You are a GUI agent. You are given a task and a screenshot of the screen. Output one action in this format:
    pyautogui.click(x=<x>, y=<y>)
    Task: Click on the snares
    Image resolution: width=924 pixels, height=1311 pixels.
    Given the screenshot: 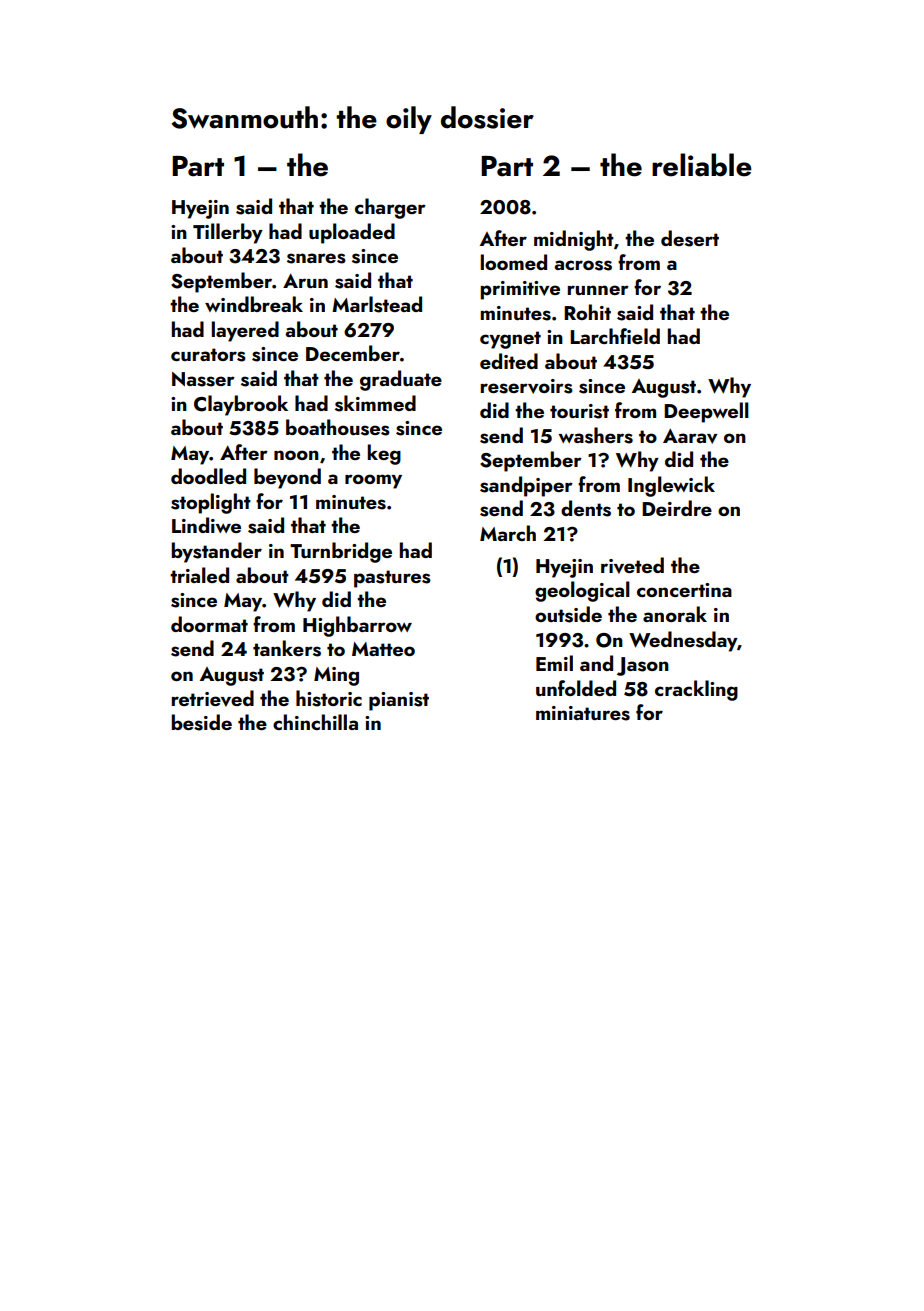 What is the action you would take?
    pyautogui.click(x=316, y=258)
